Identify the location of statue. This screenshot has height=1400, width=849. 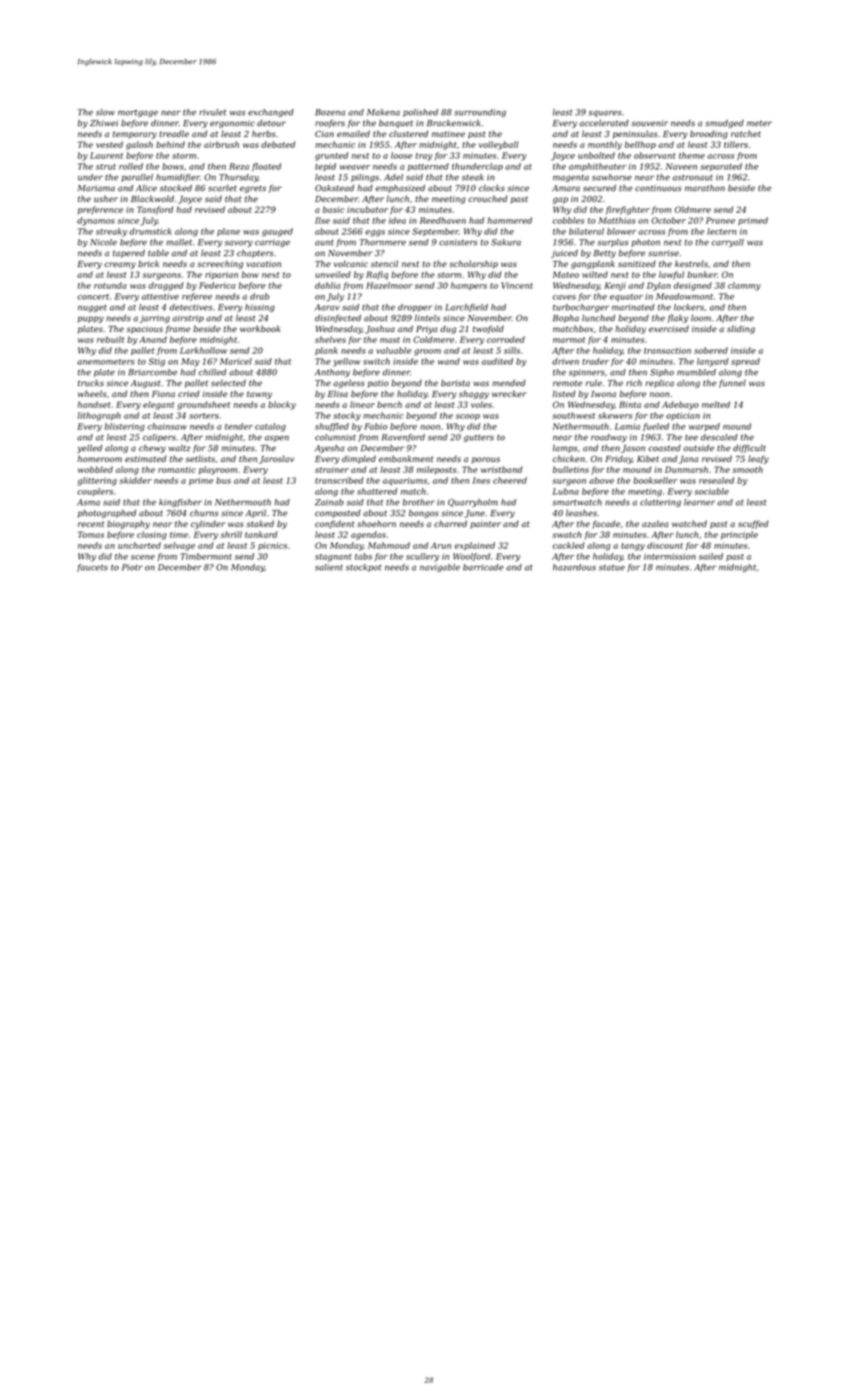
(612, 568).
